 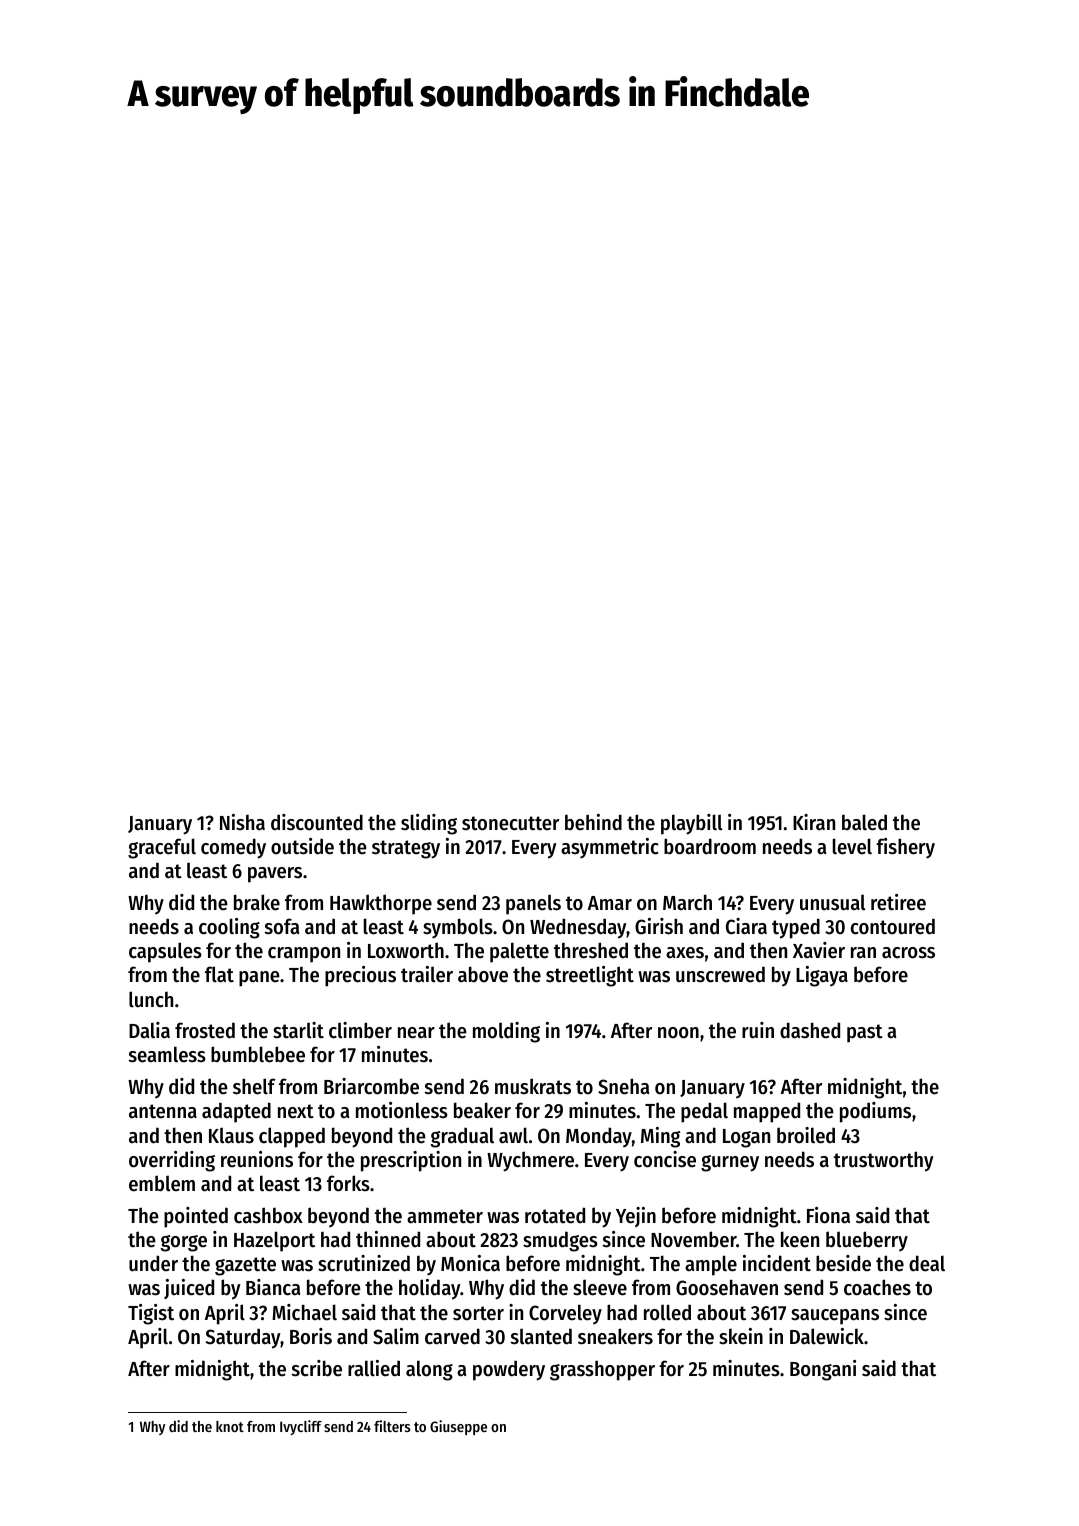 I want to click on Nisha, so click(x=242, y=822).
